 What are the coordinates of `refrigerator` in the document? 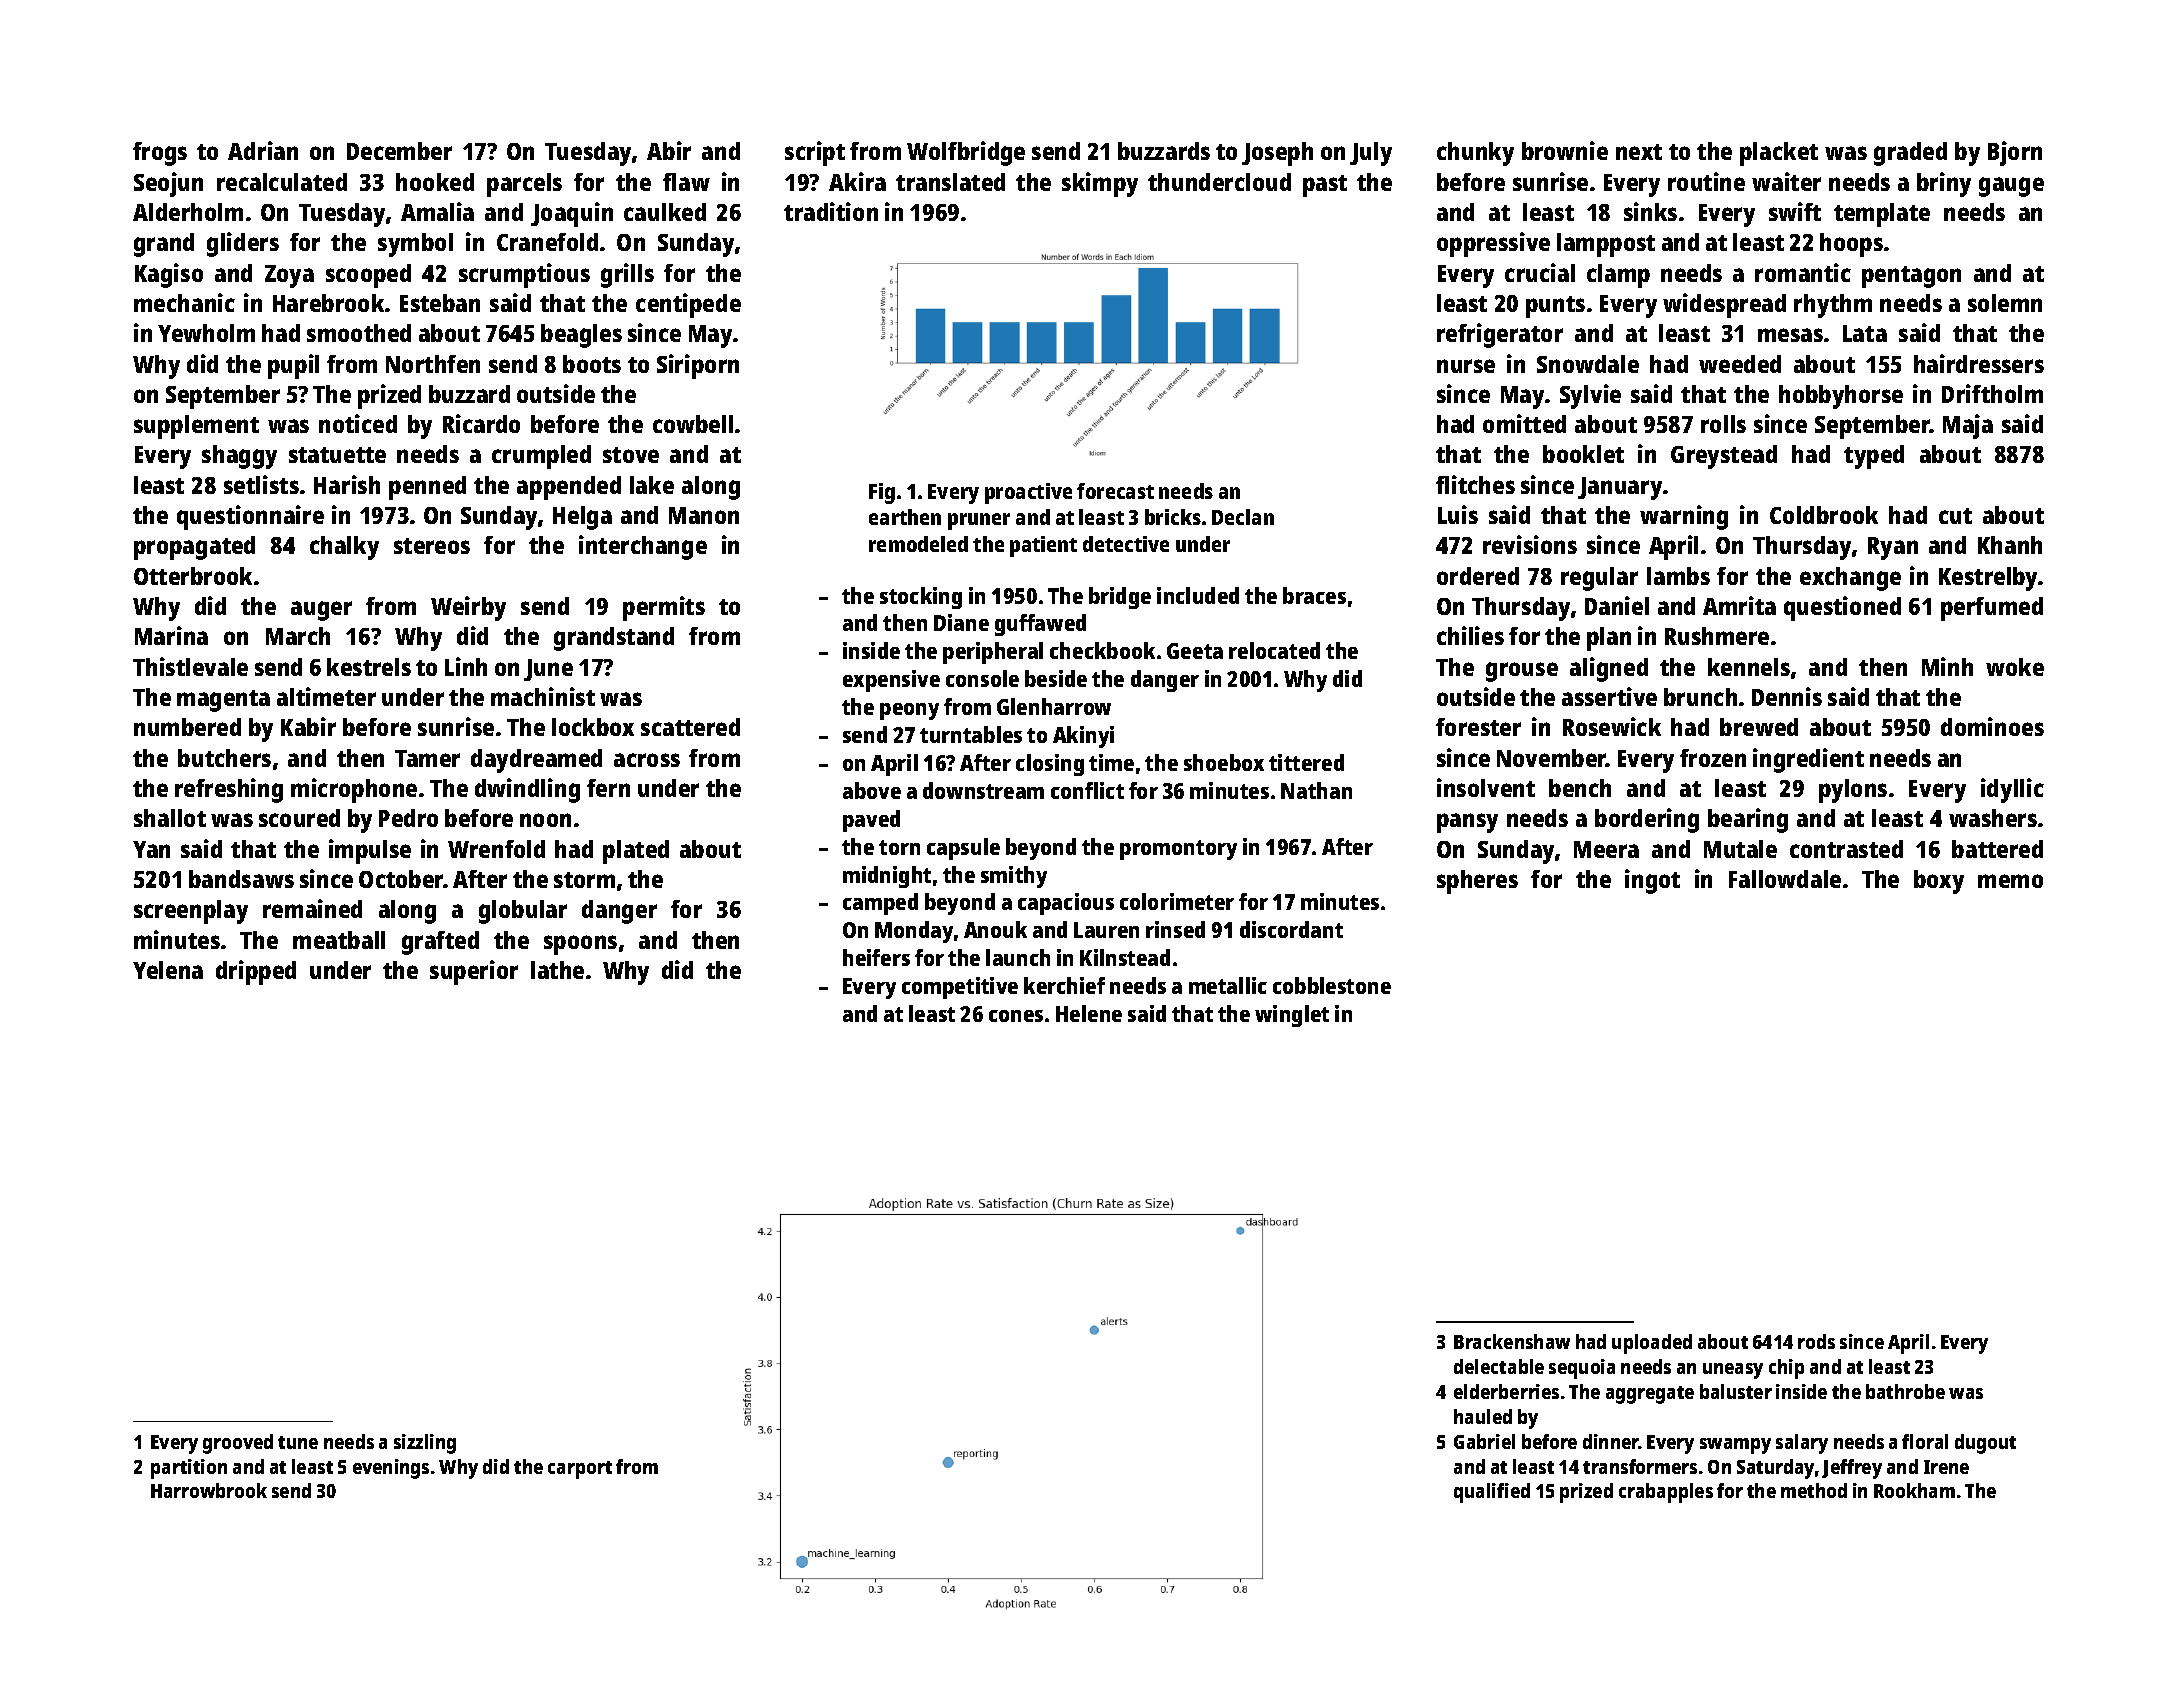 It's located at (1500, 335).
